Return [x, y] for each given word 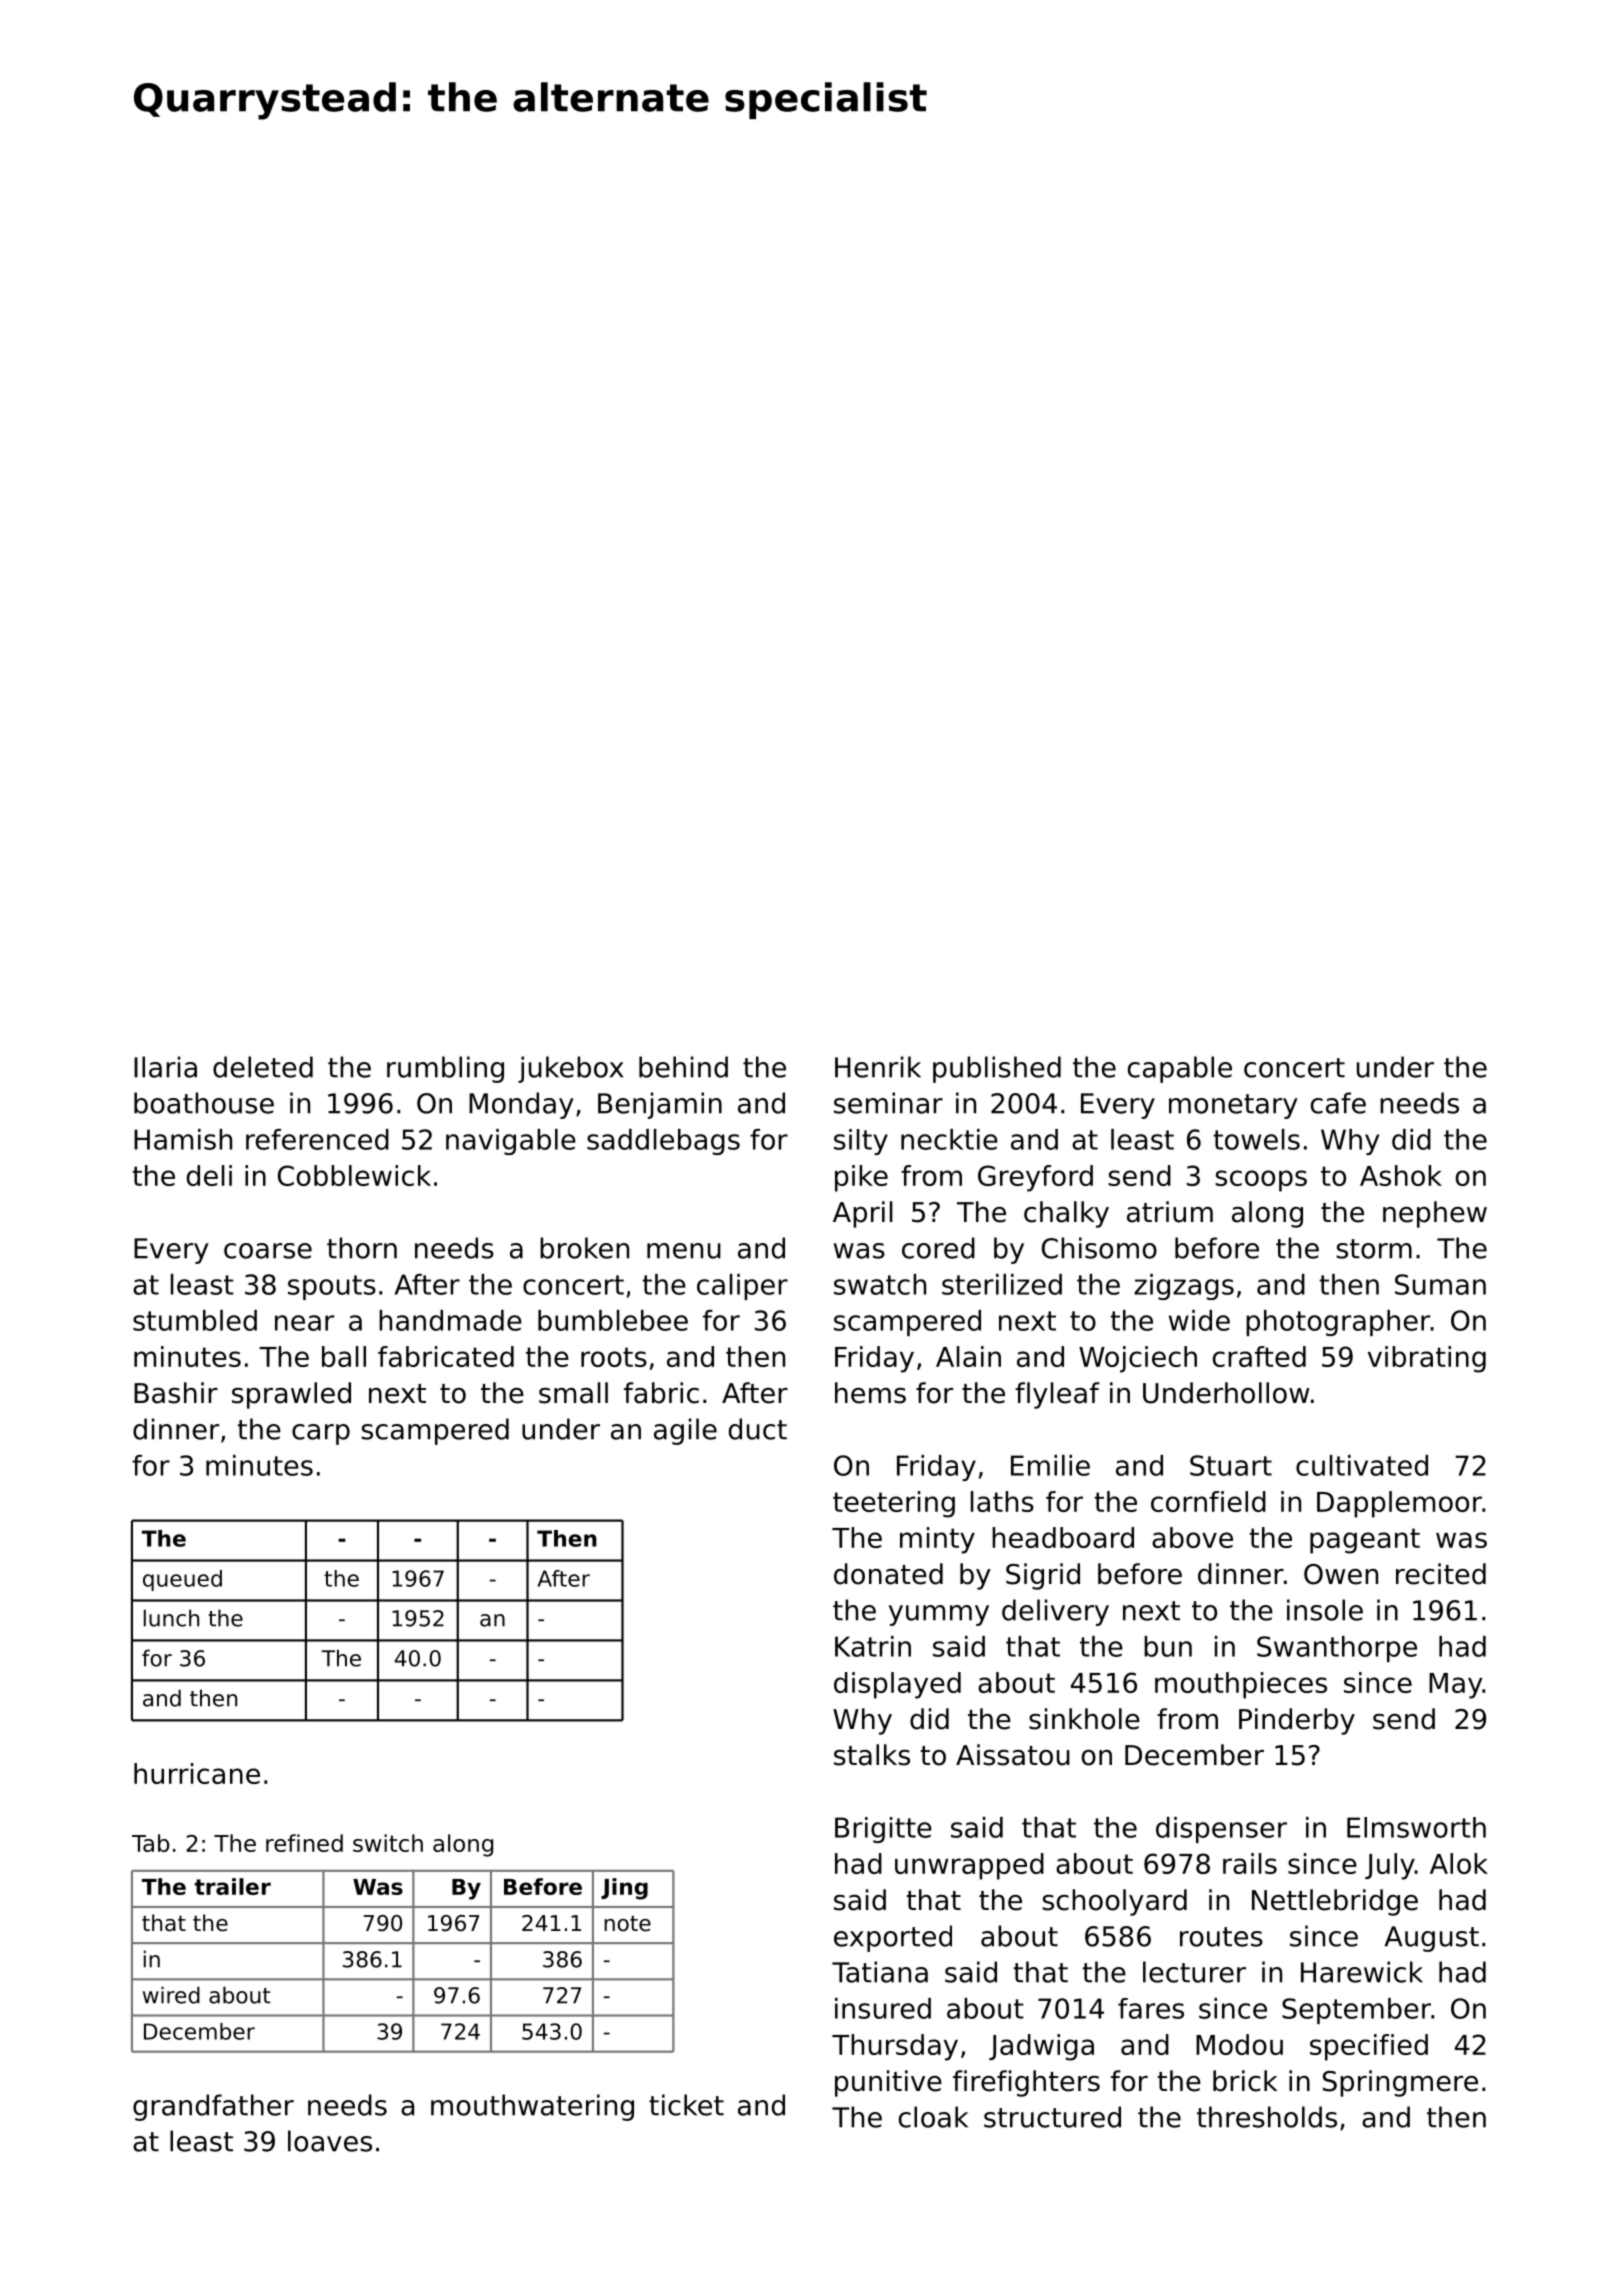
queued [182, 1580]
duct [758, 1429]
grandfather [213, 2107]
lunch [171, 1618]
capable [1180, 1069]
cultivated [1362, 1465]
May [1455, 1686]
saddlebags [663, 1142]
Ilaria [165, 1067]
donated [888, 1574]
